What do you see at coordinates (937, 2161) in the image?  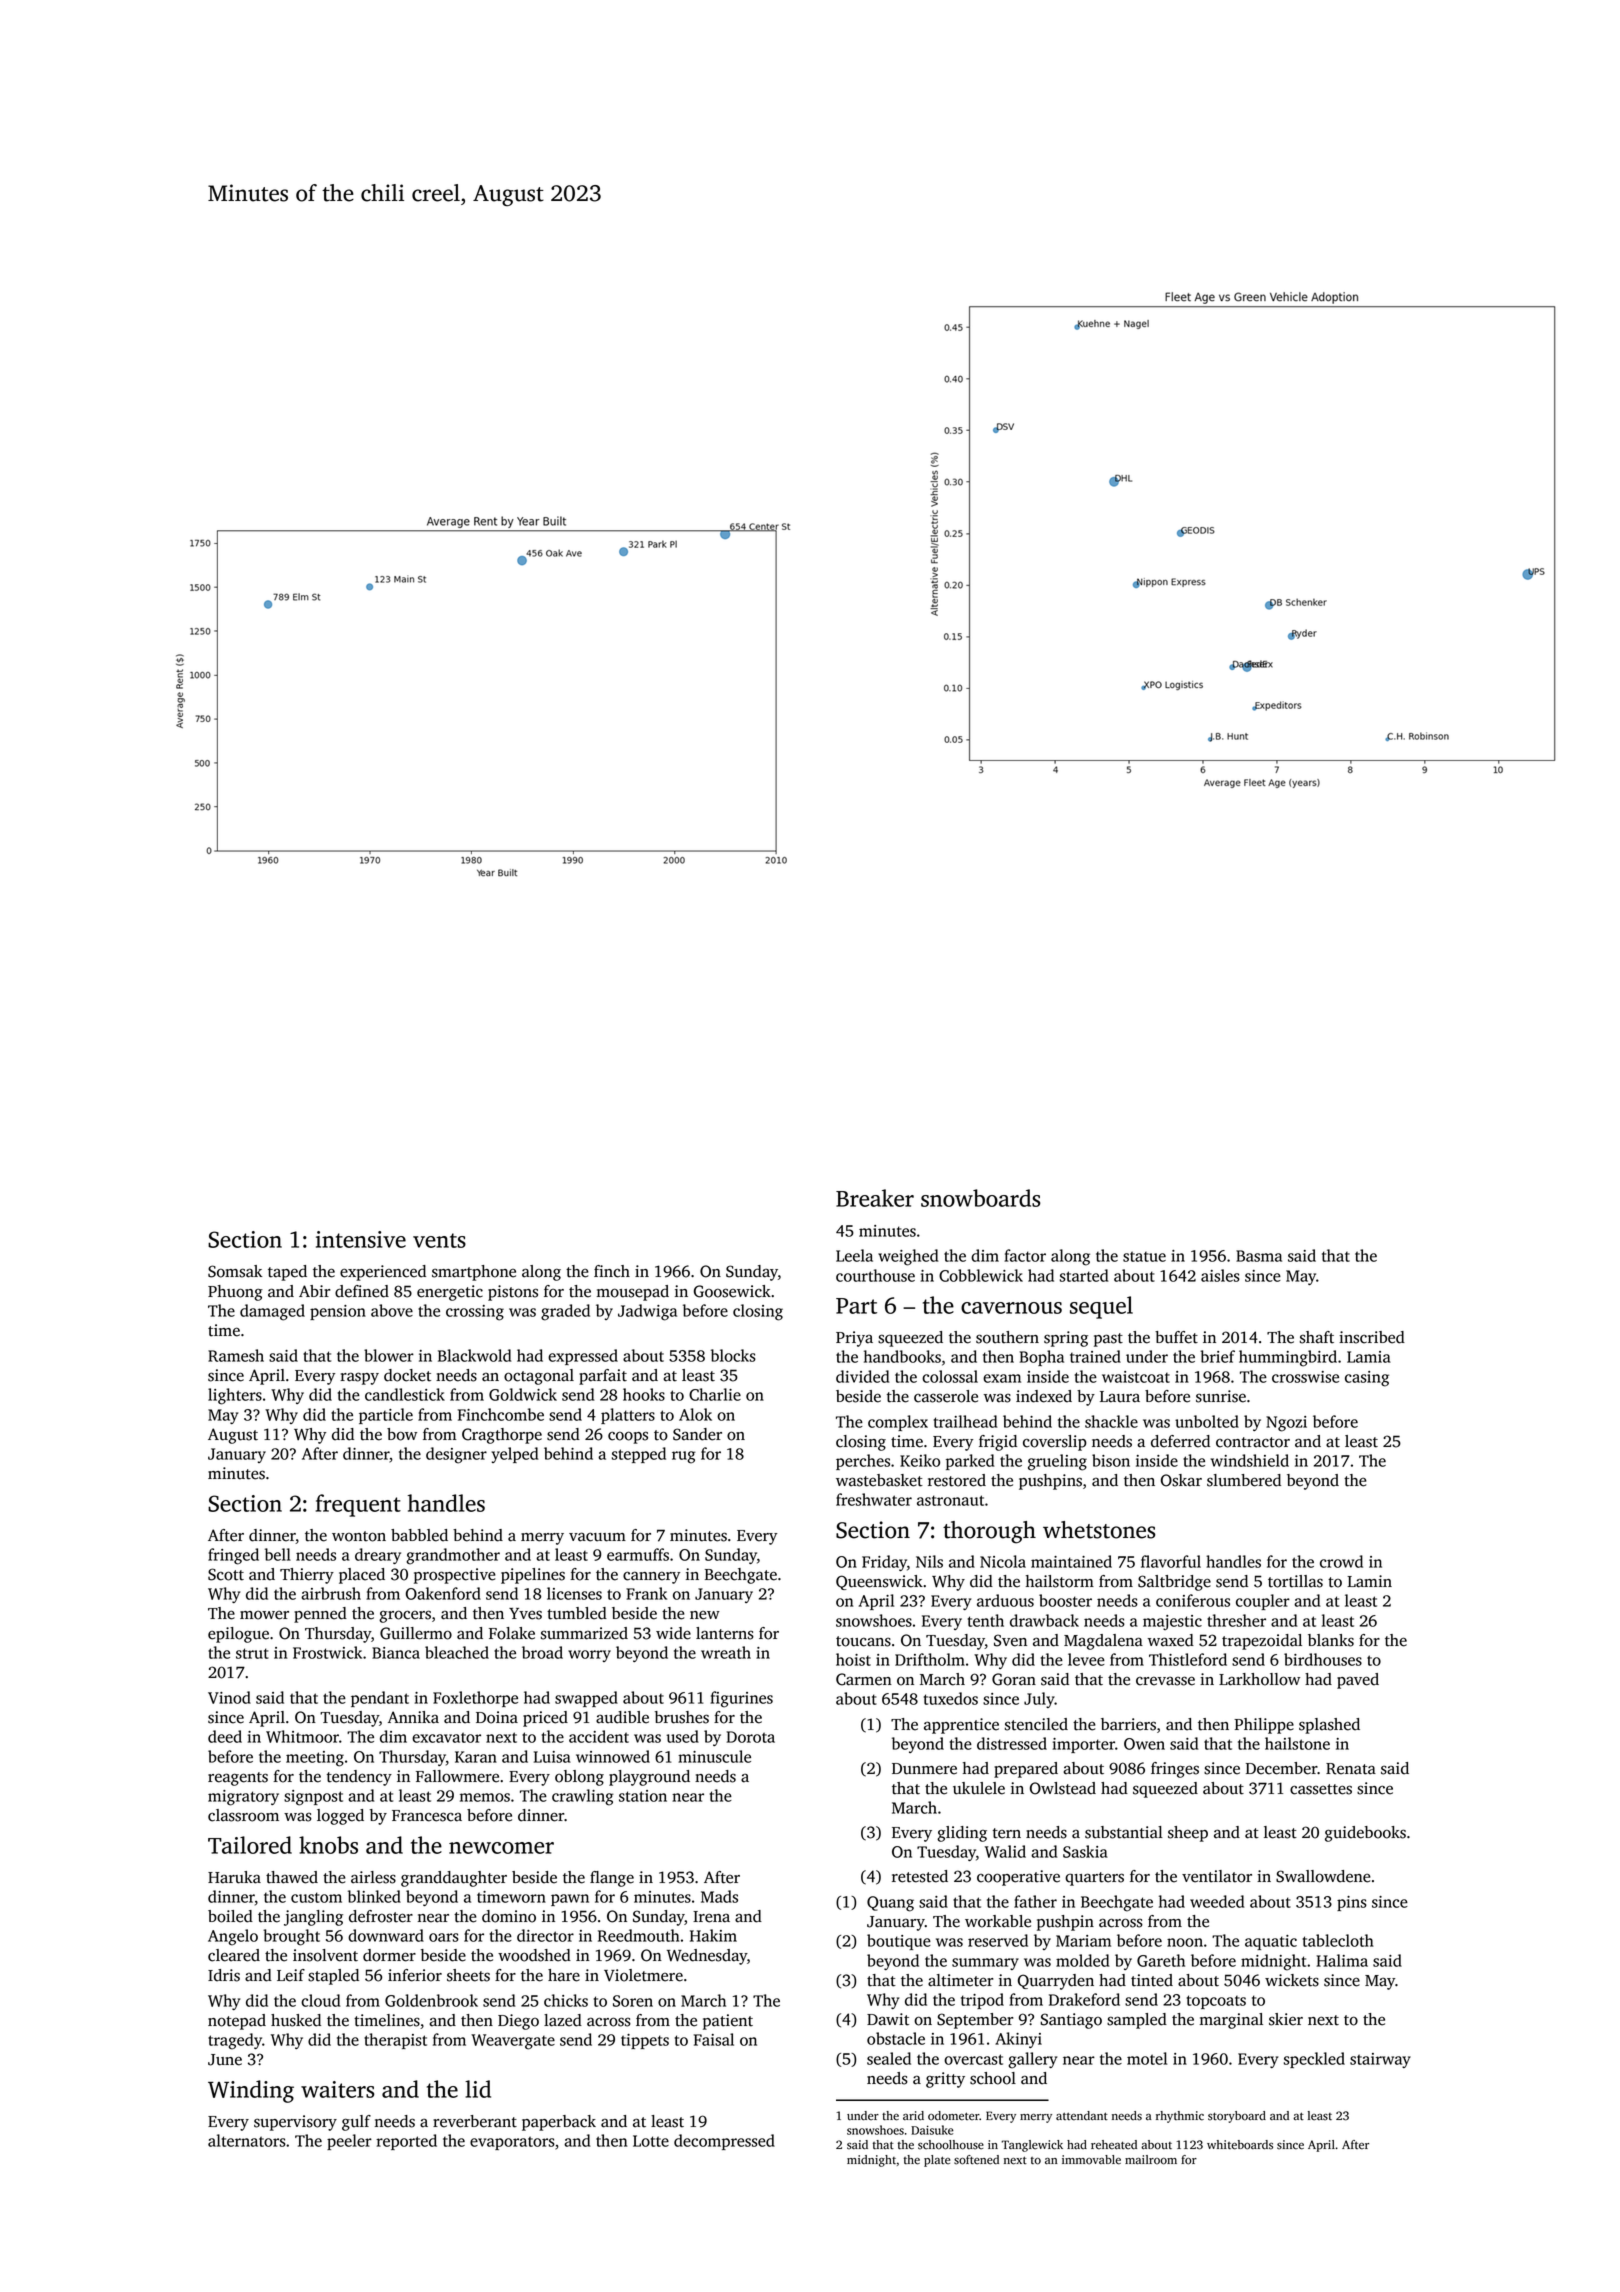 I see `plate` at bounding box center [937, 2161].
